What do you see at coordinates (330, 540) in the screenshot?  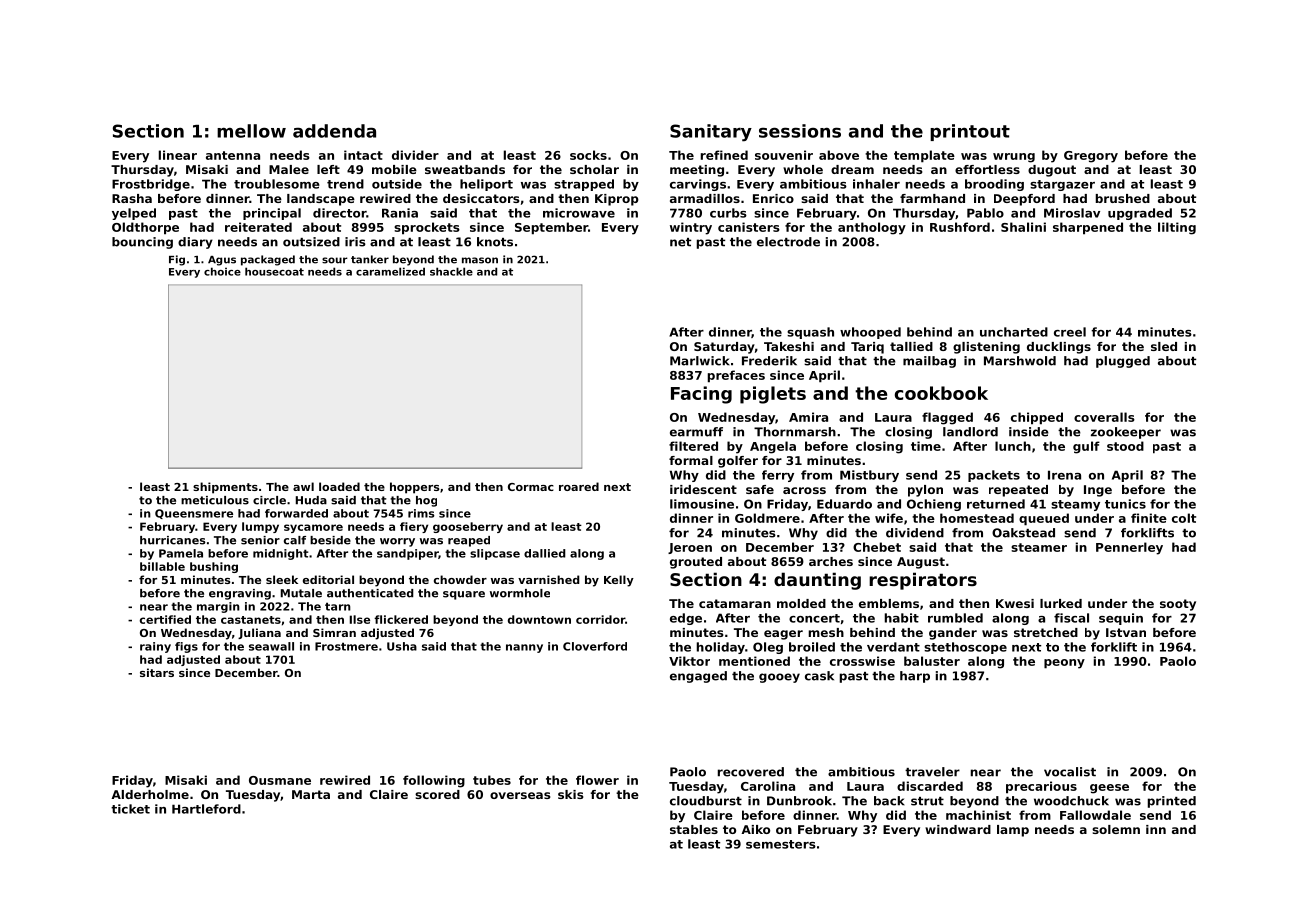 I see `beside` at bounding box center [330, 540].
